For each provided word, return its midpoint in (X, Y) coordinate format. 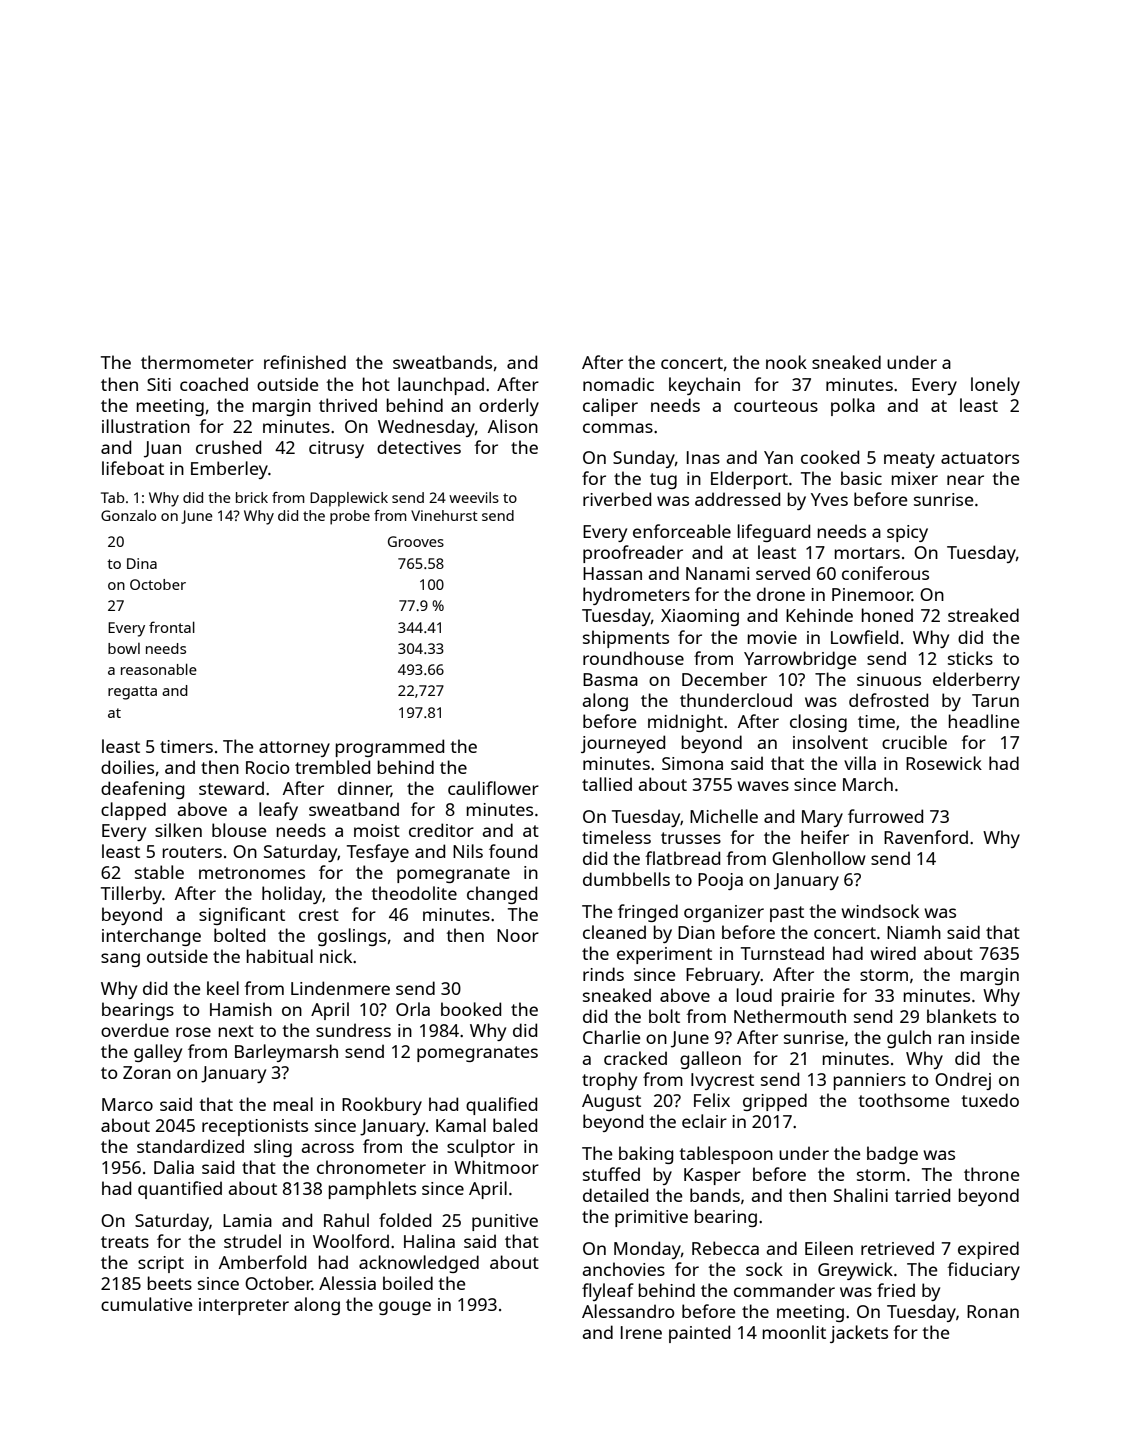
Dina (142, 563)
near (965, 480)
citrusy (336, 449)
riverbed (617, 499)
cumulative (146, 1304)
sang (120, 960)
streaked (983, 615)
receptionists (255, 1127)
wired (893, 953)
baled (515, 1125)
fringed (648, 913)
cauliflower (493, 788)
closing (818, 723)
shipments (626, 639)
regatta (132, 693)
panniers (869, 1081)
